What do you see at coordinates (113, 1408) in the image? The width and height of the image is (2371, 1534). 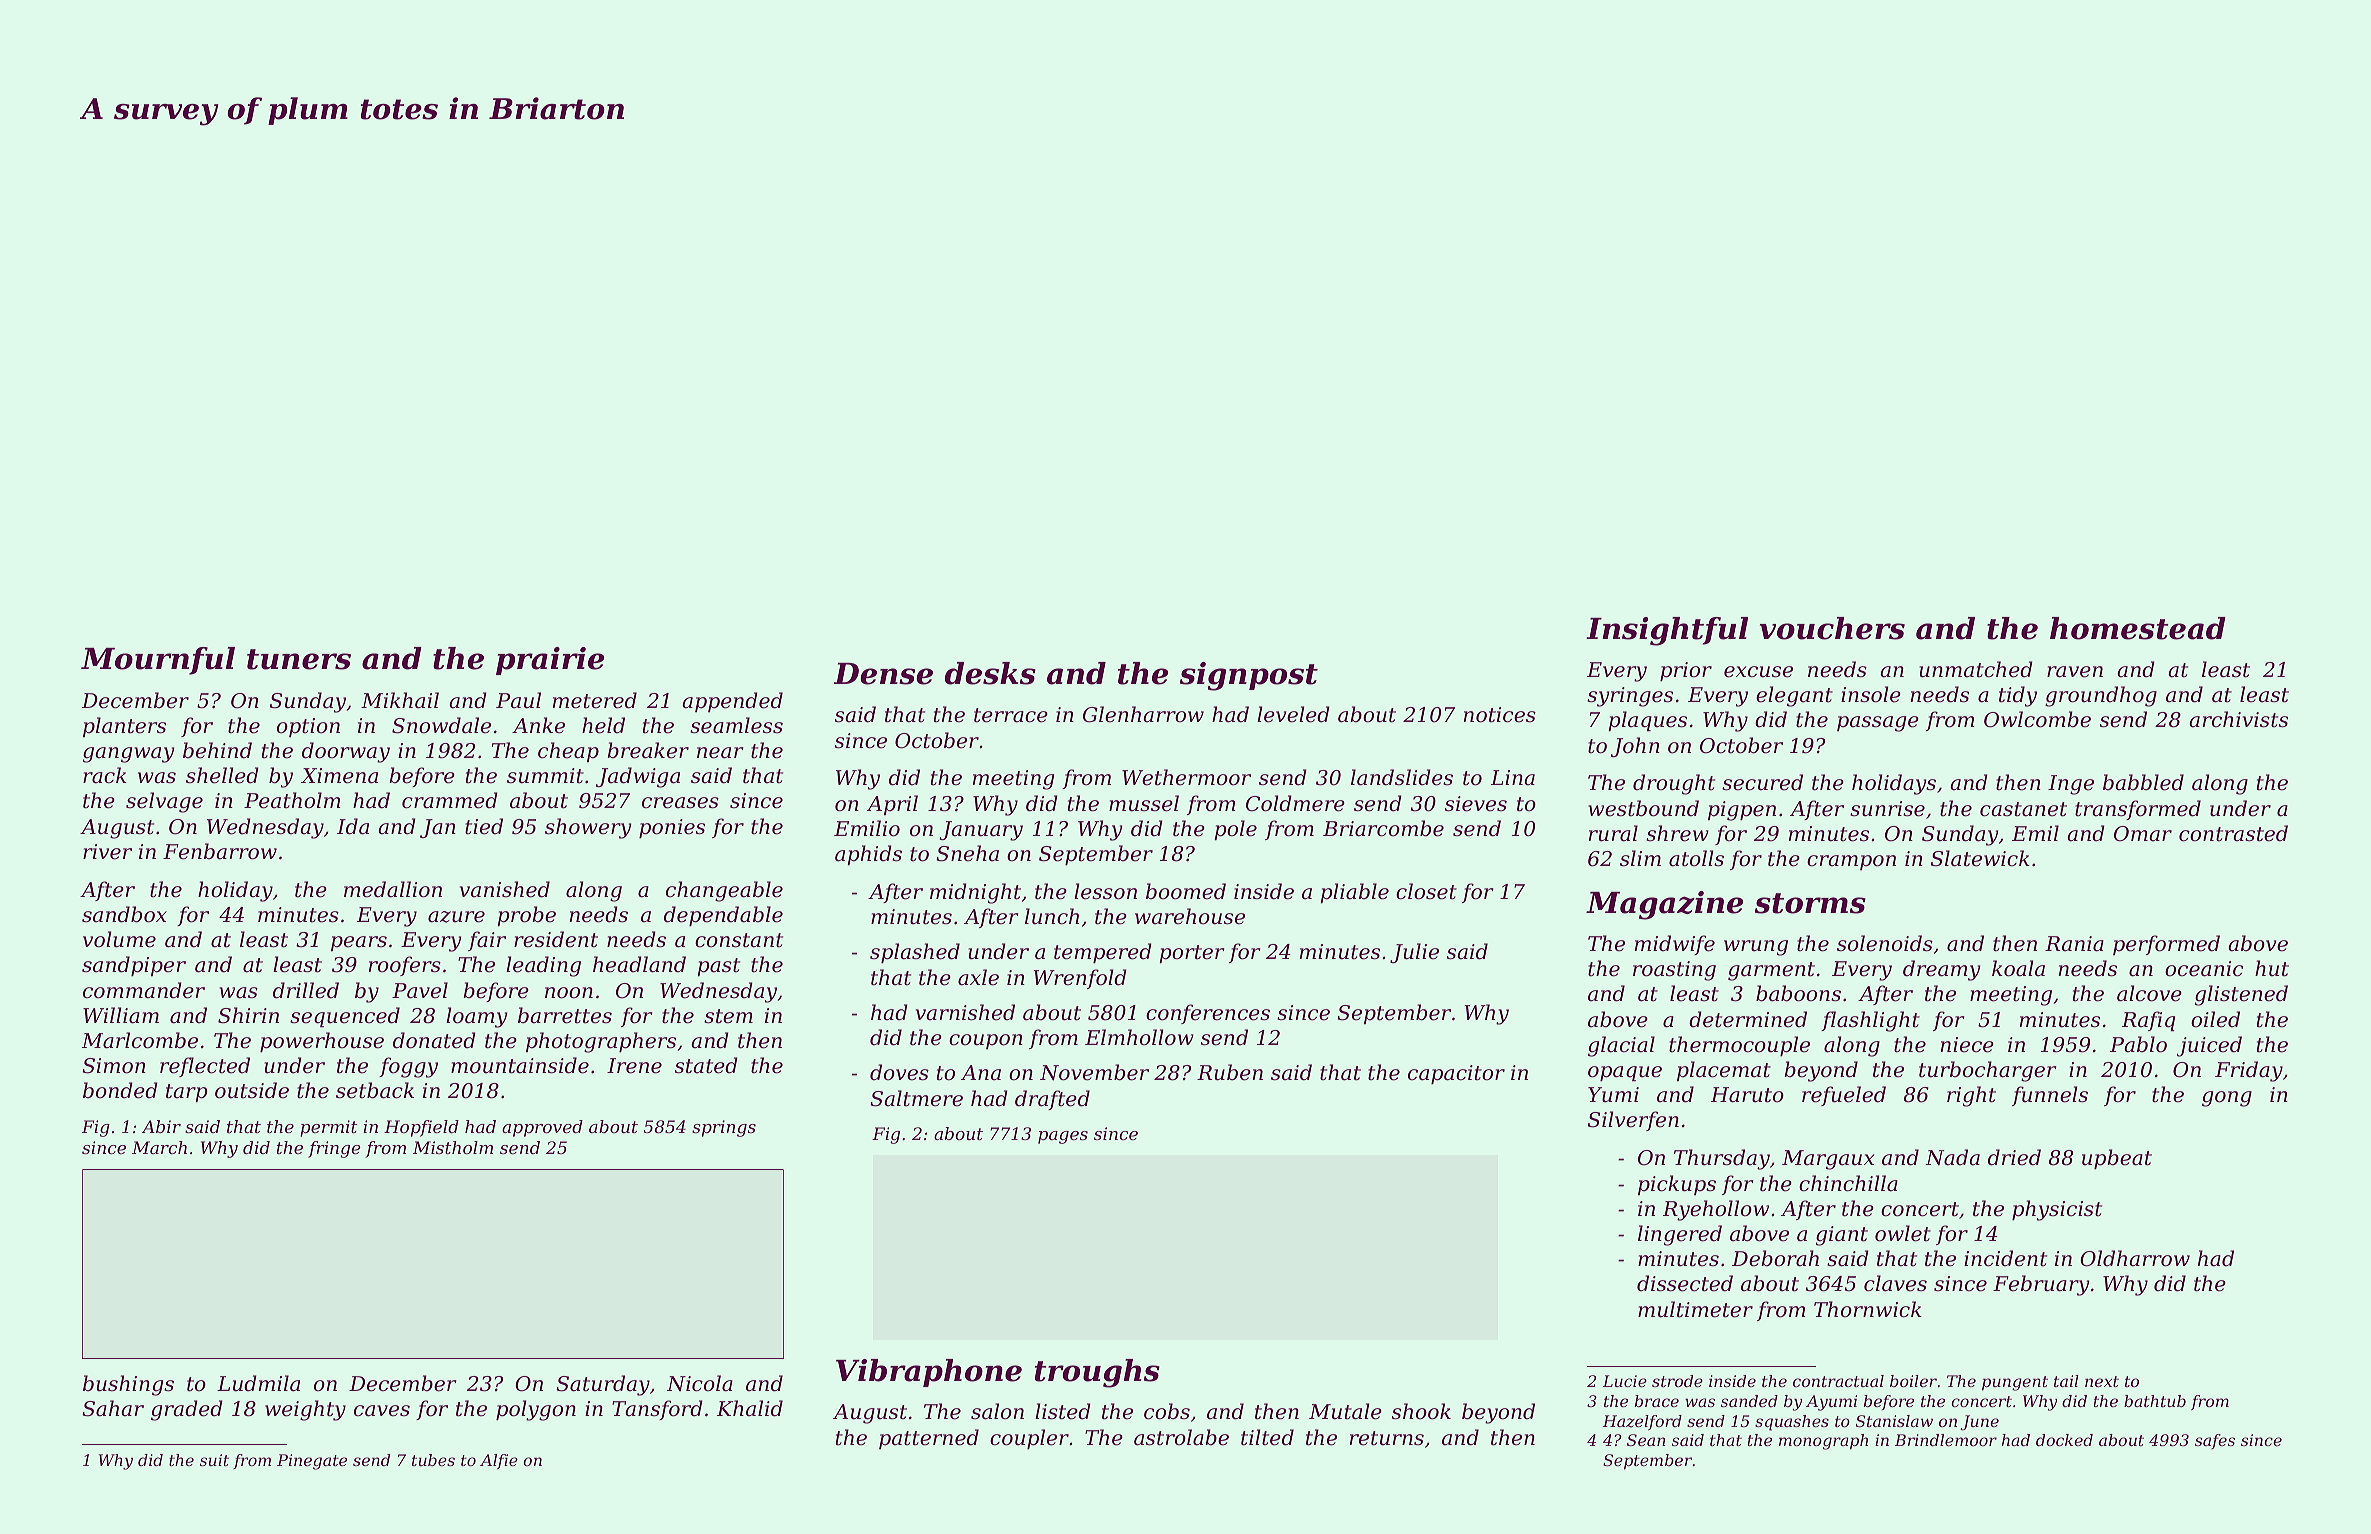 I see `Sahar` at bounding box center [113, 1408].
